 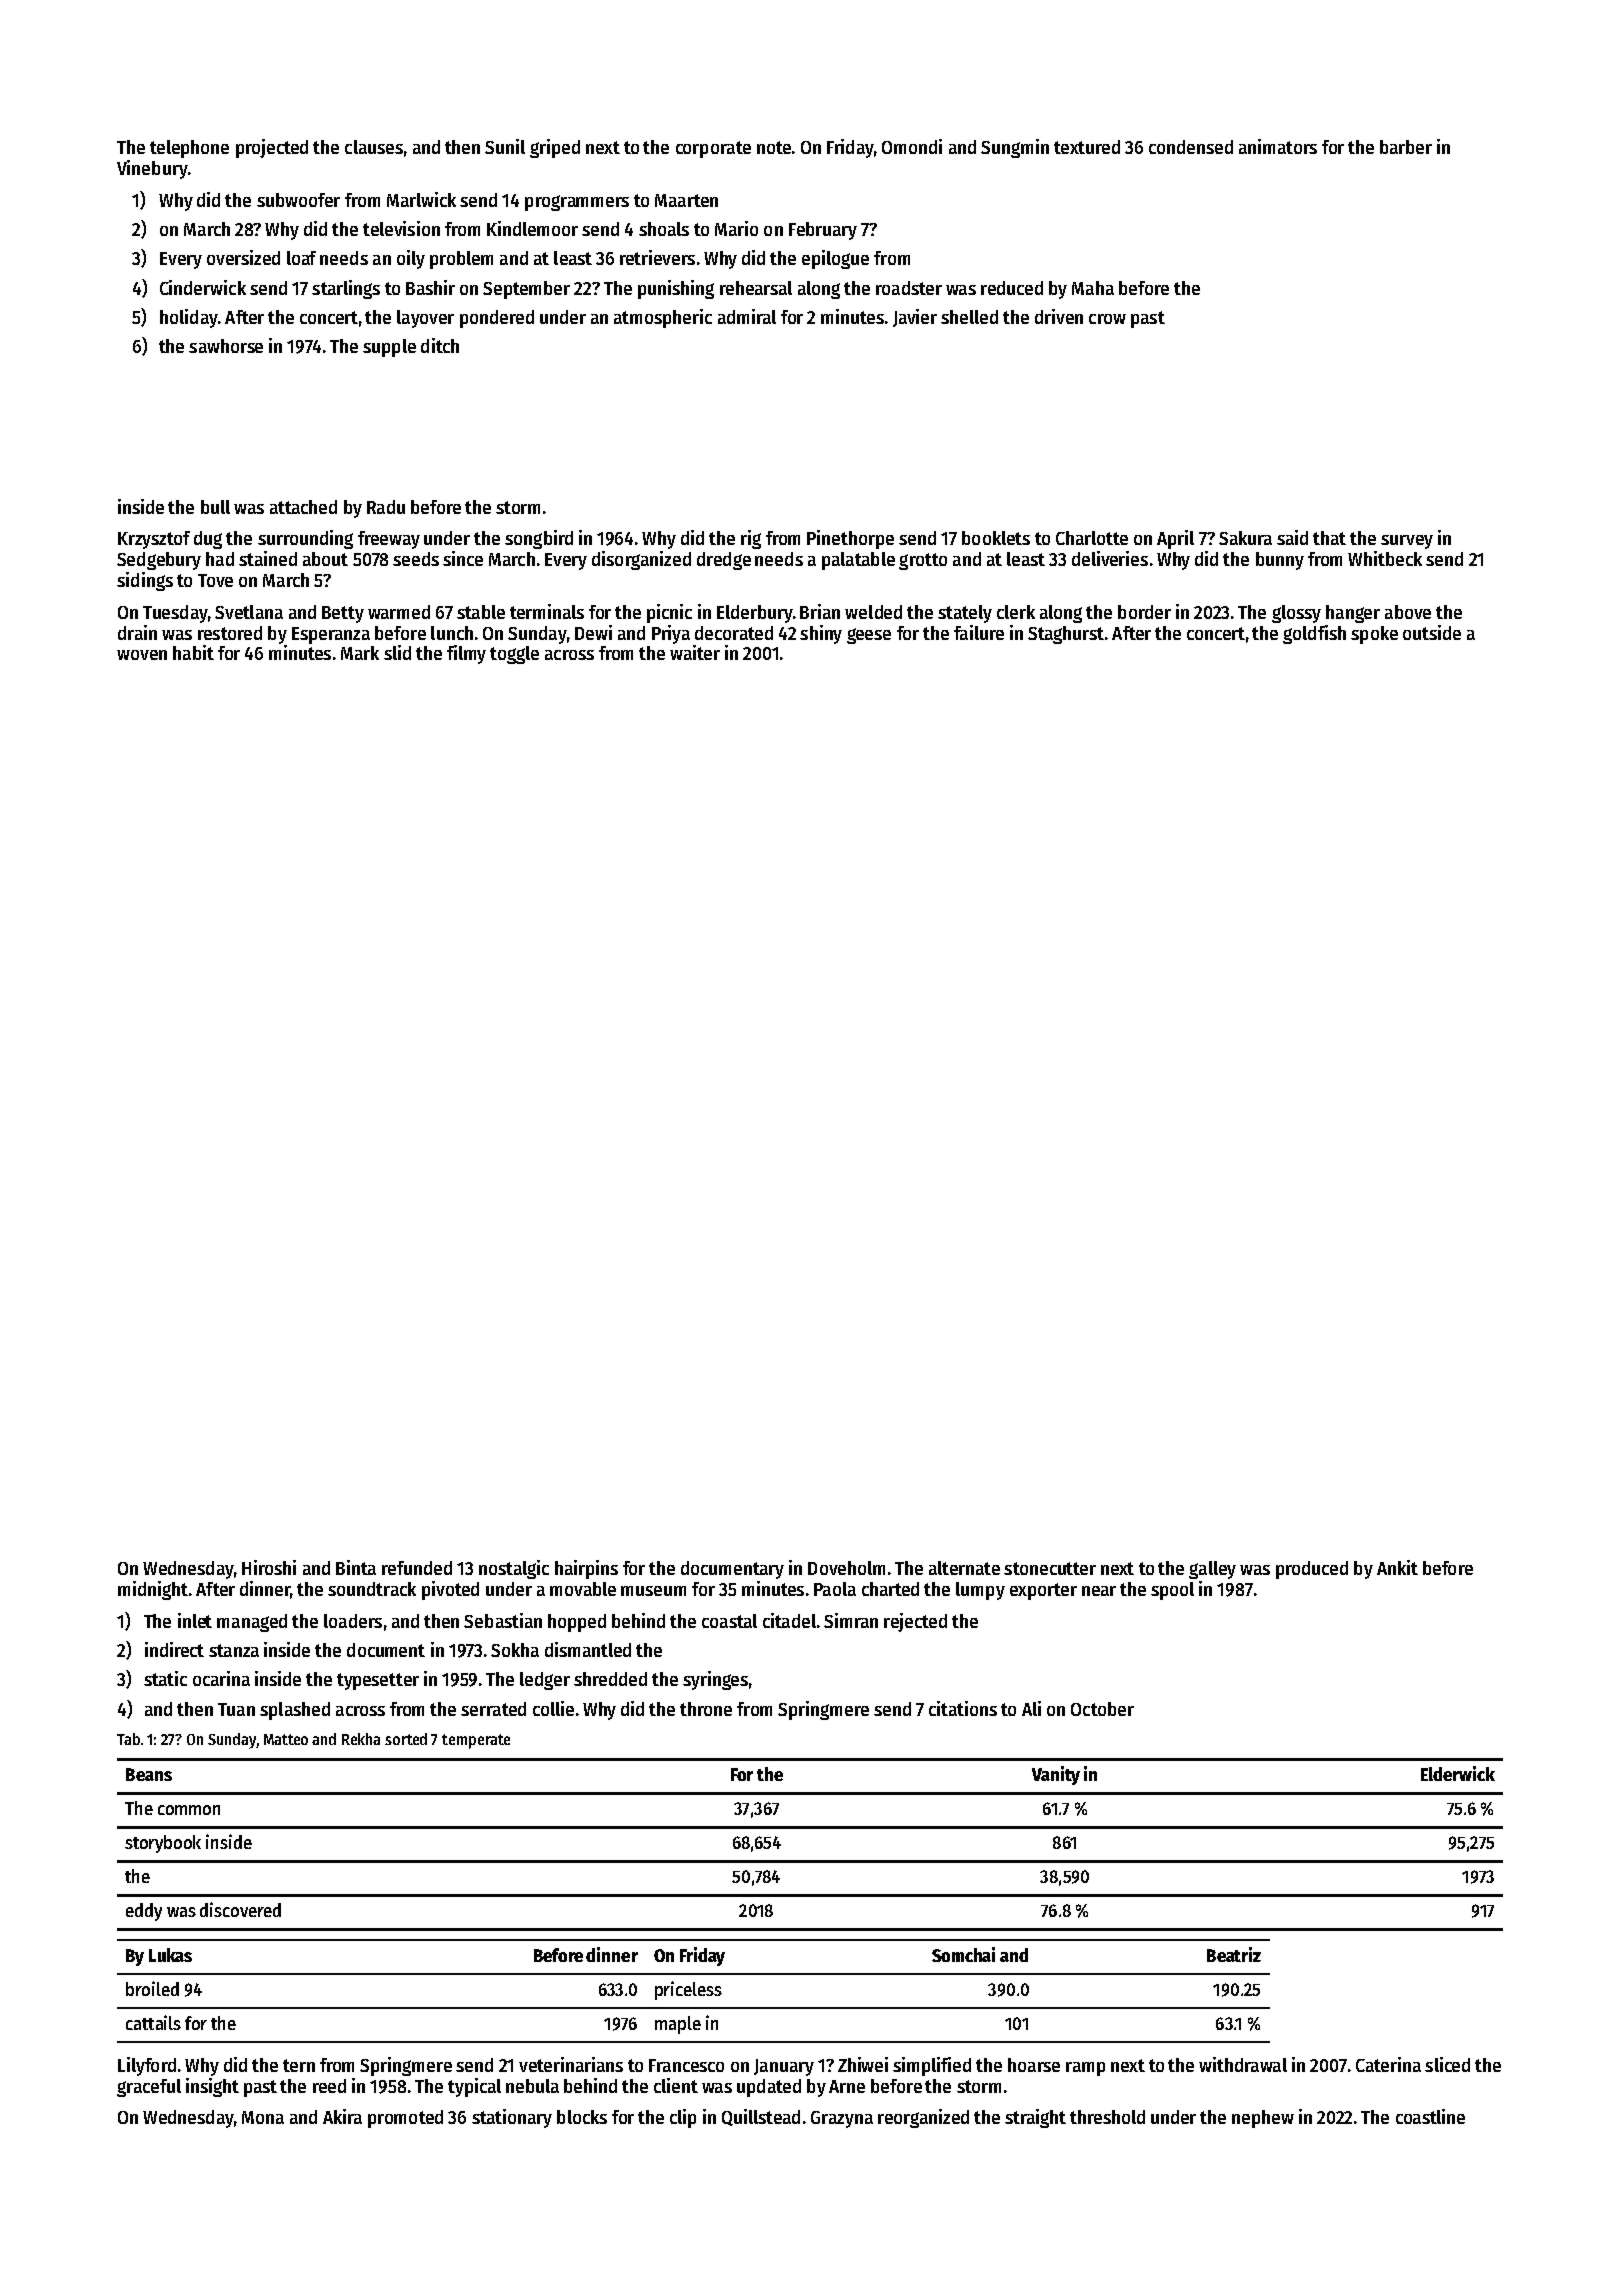 What do you see at coordinates (240, 1909) in the page?
I see `discovered` at bounding box center [240, 1909].
